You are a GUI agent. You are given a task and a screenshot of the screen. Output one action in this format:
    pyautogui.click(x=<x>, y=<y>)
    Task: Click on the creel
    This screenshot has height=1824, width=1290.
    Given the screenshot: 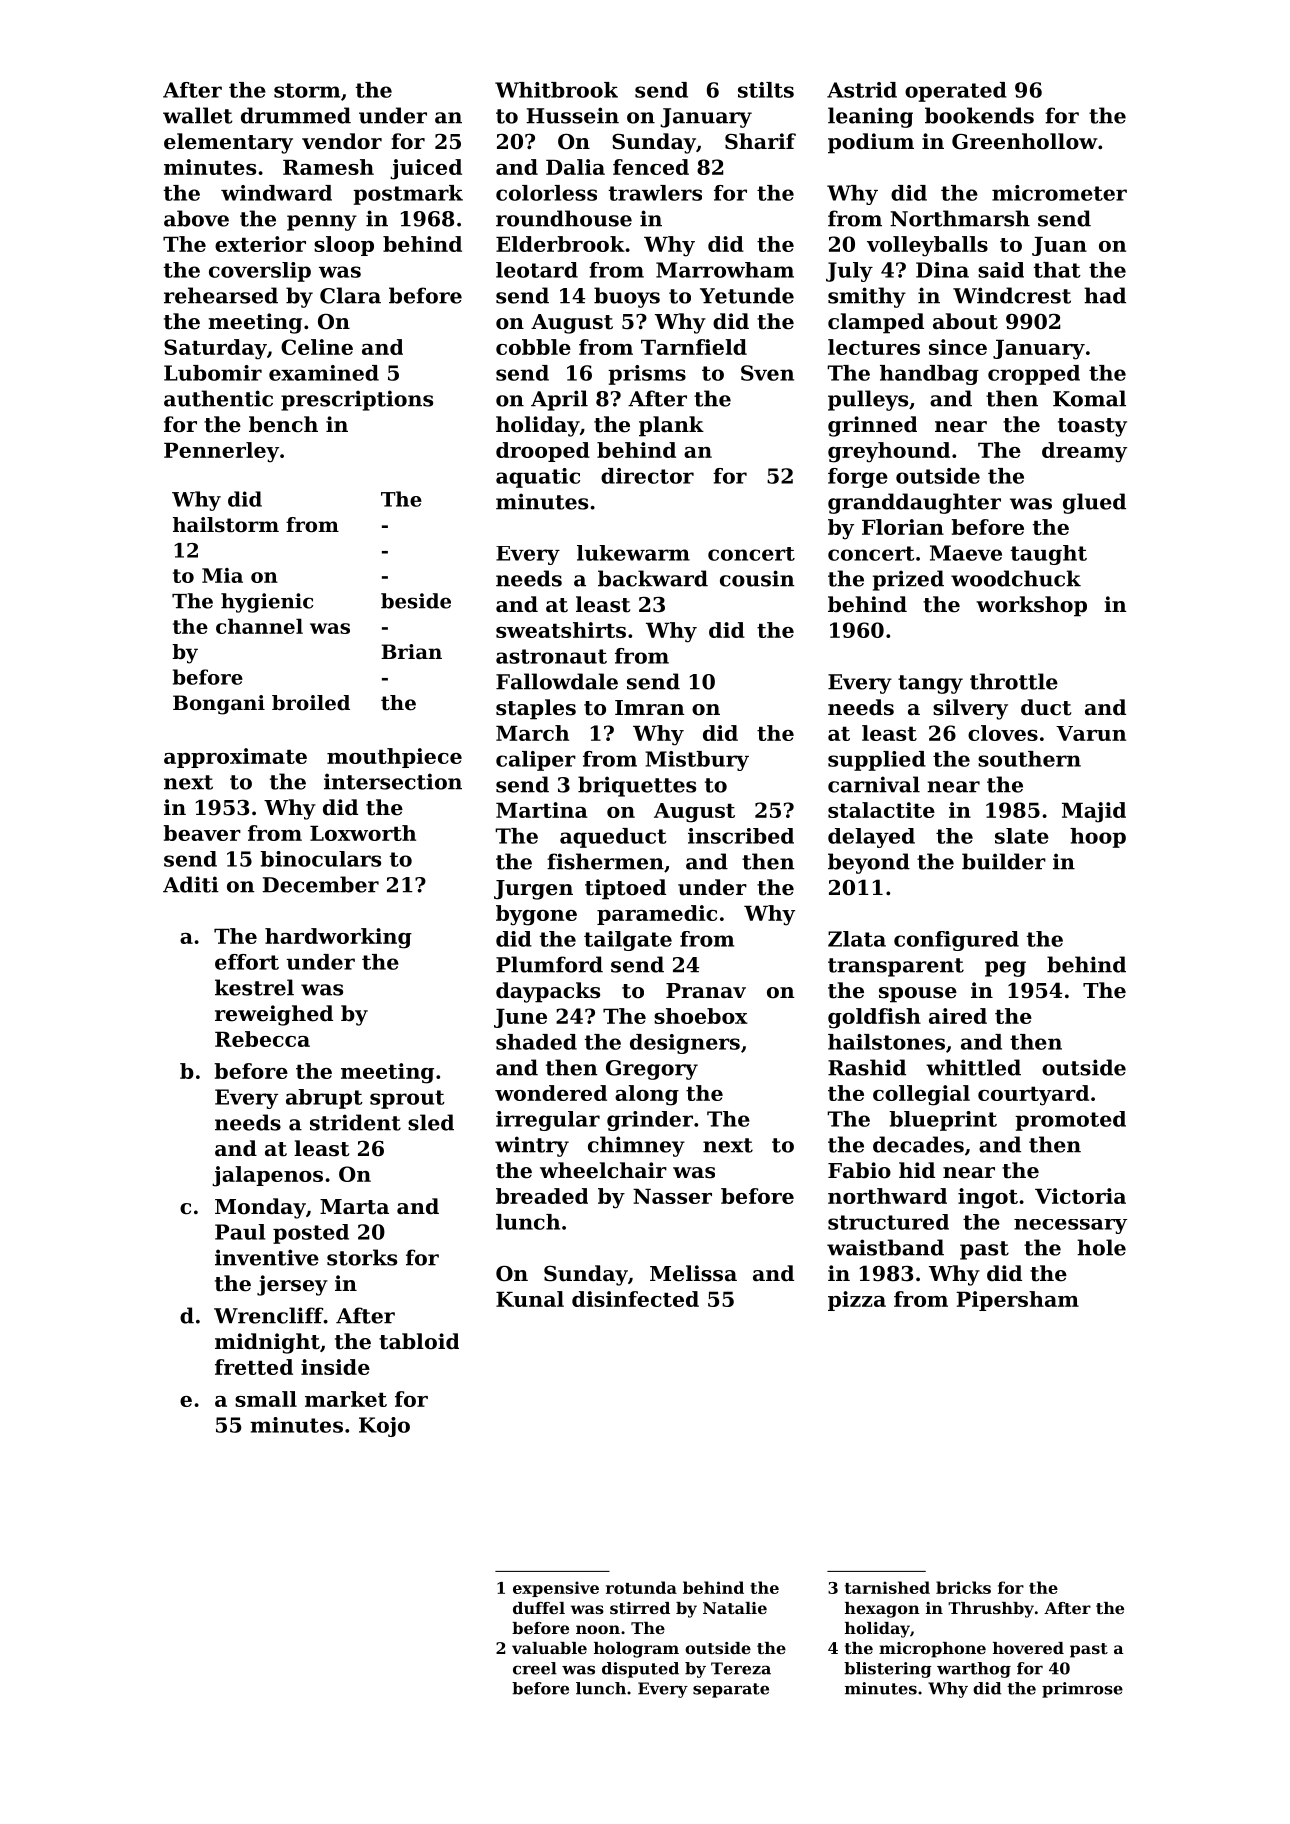 What is the action you would take?
    pyautogui.click(x=535, y=1668)
